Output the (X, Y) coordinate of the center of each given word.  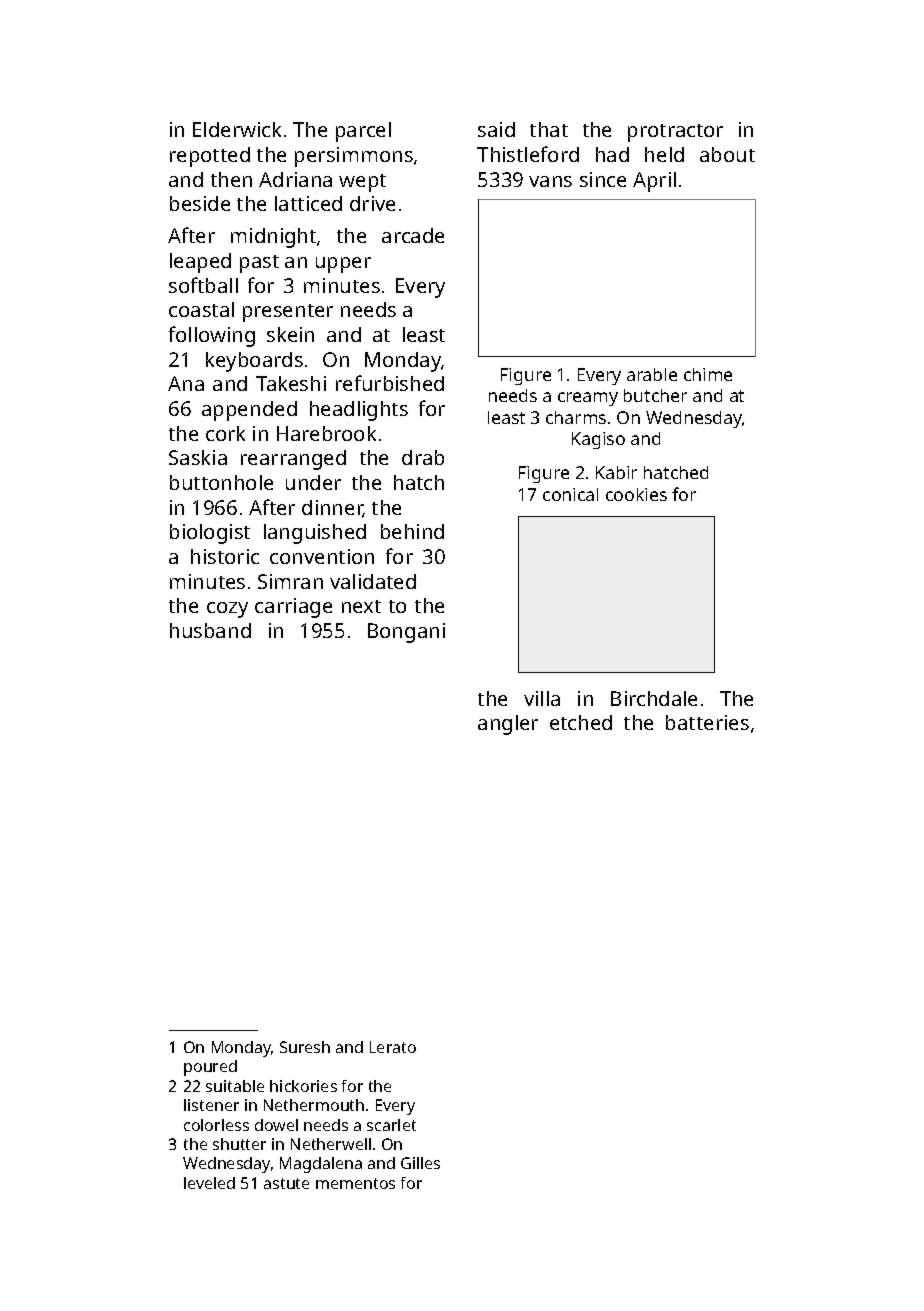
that (549, 129)
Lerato (393, 1047)
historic (225, 556)
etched (581, 722)
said (496, 129)
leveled (209, 1183)
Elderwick (237, 129)
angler (508, 725)
